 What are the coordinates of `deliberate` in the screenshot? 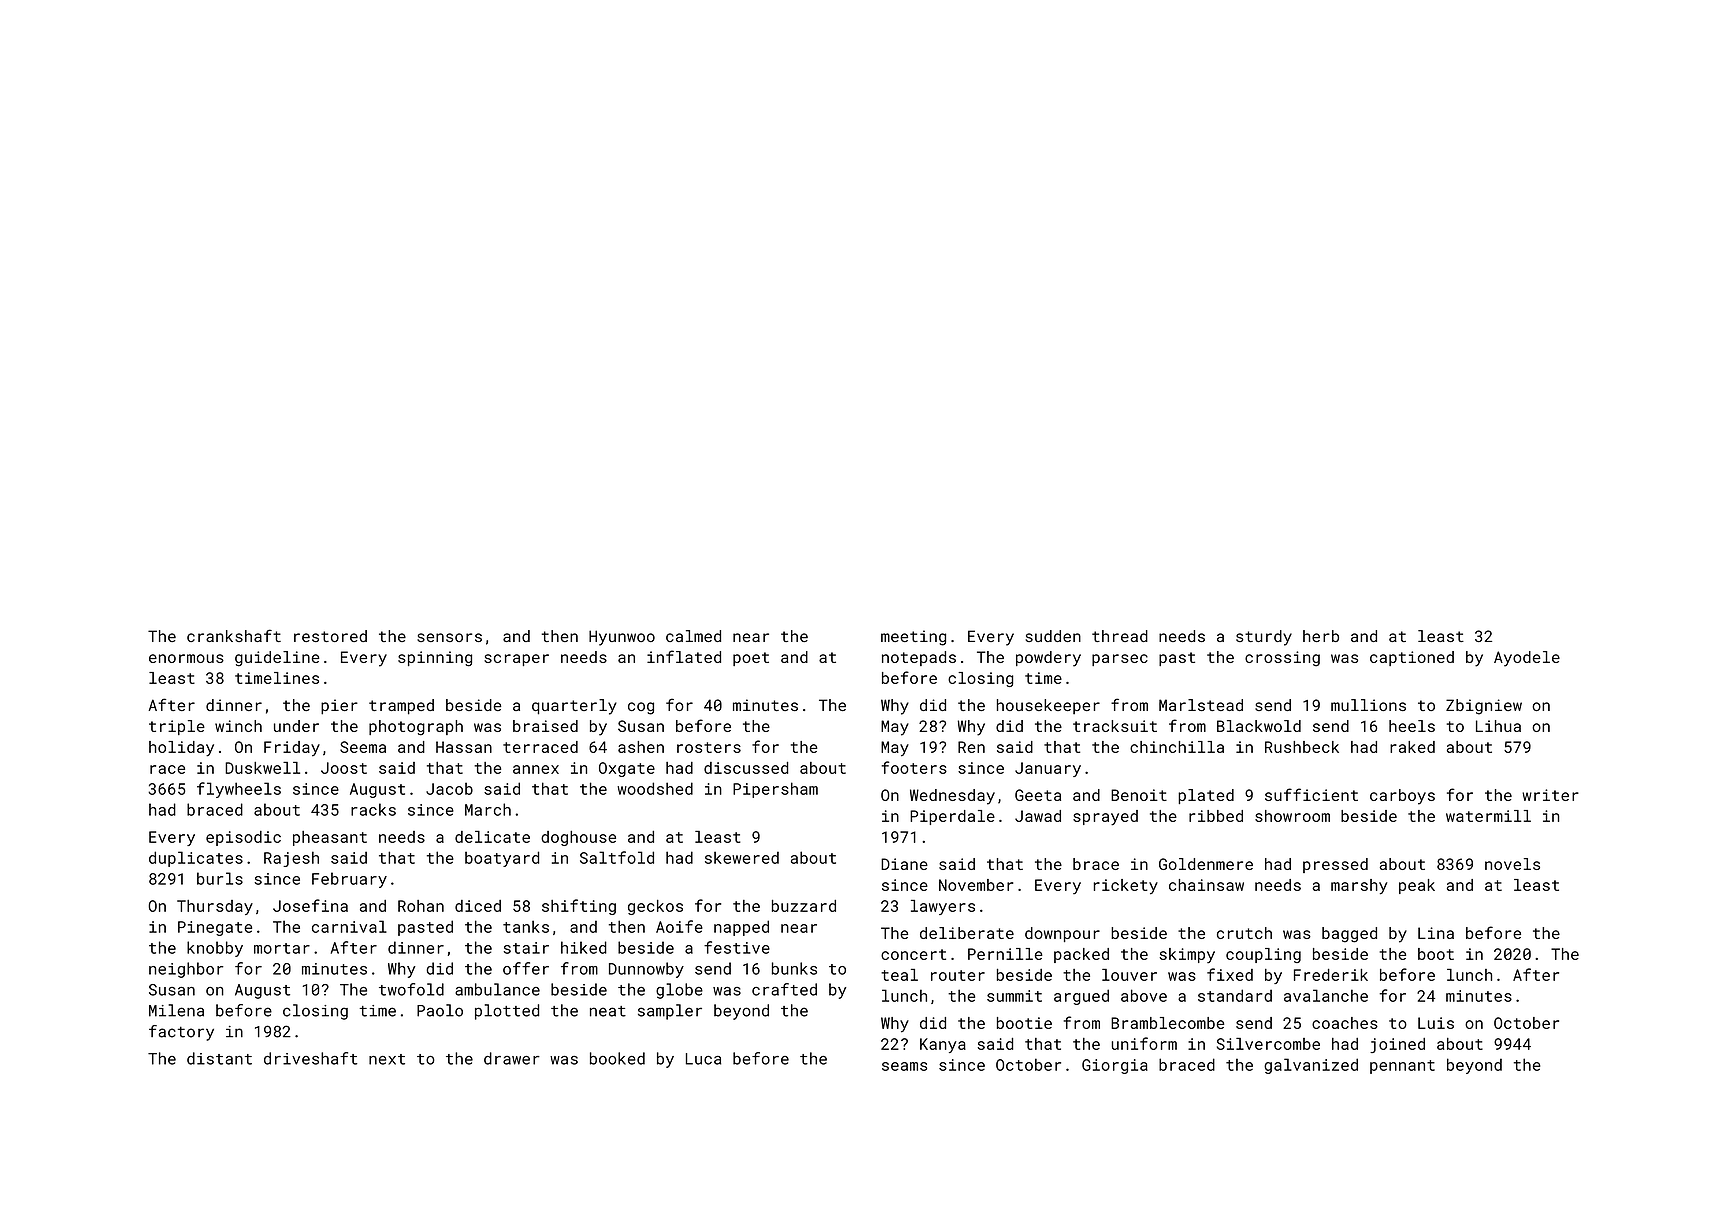 It's located at (967, 933).
